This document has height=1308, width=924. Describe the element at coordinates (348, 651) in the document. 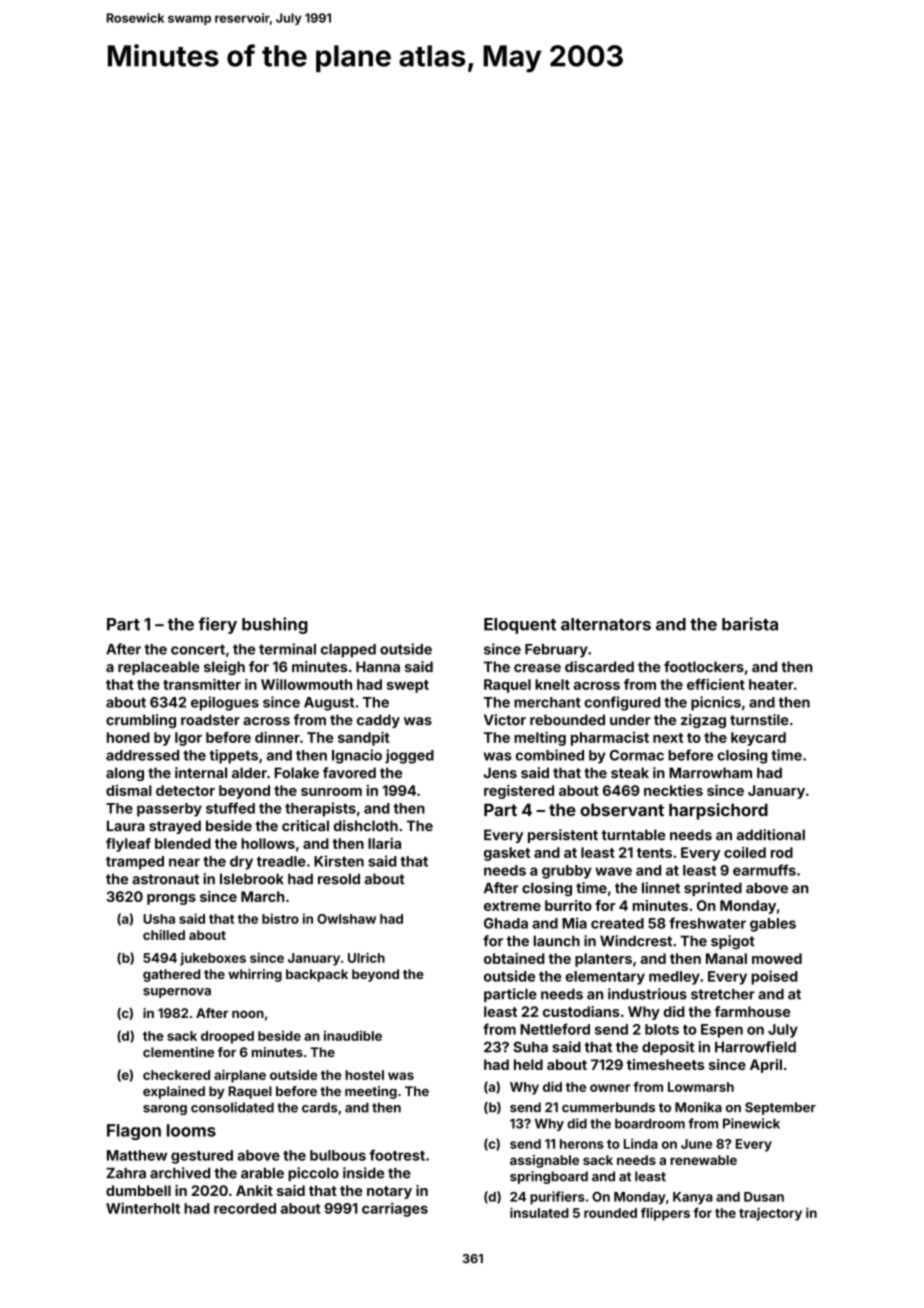

I see `clapped` at that location.
